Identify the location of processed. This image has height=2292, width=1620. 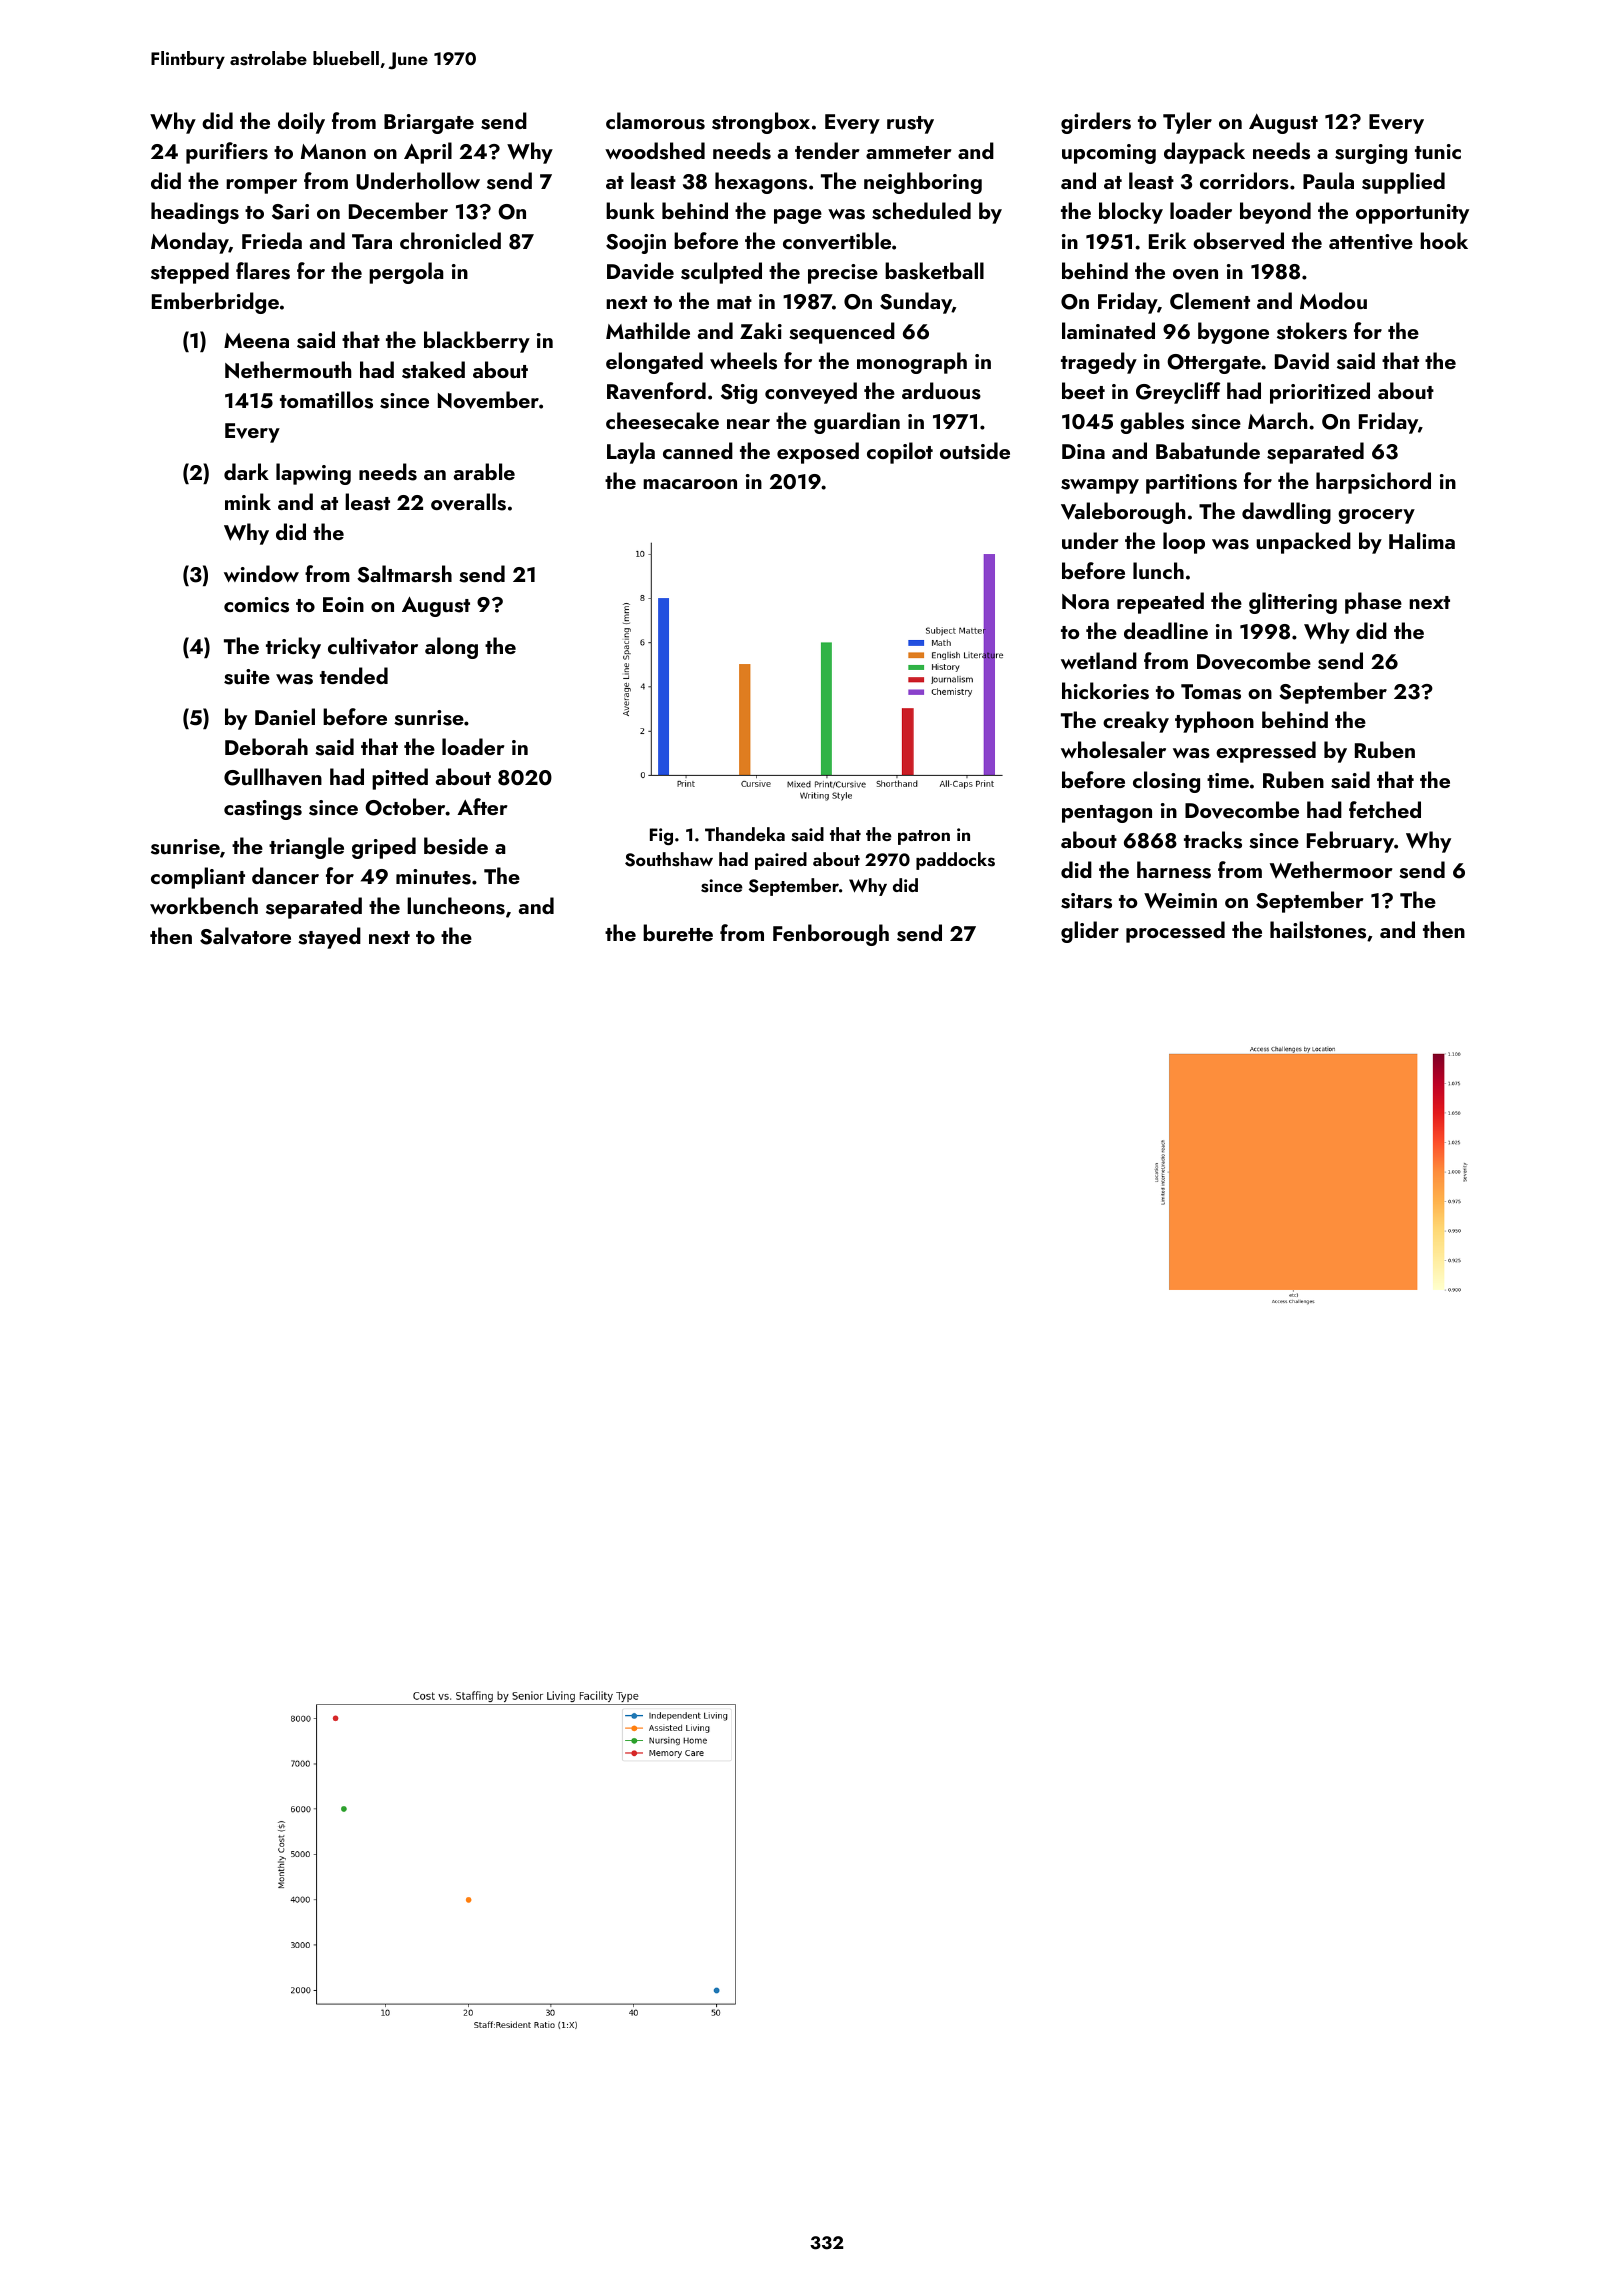
(1175, 932).
